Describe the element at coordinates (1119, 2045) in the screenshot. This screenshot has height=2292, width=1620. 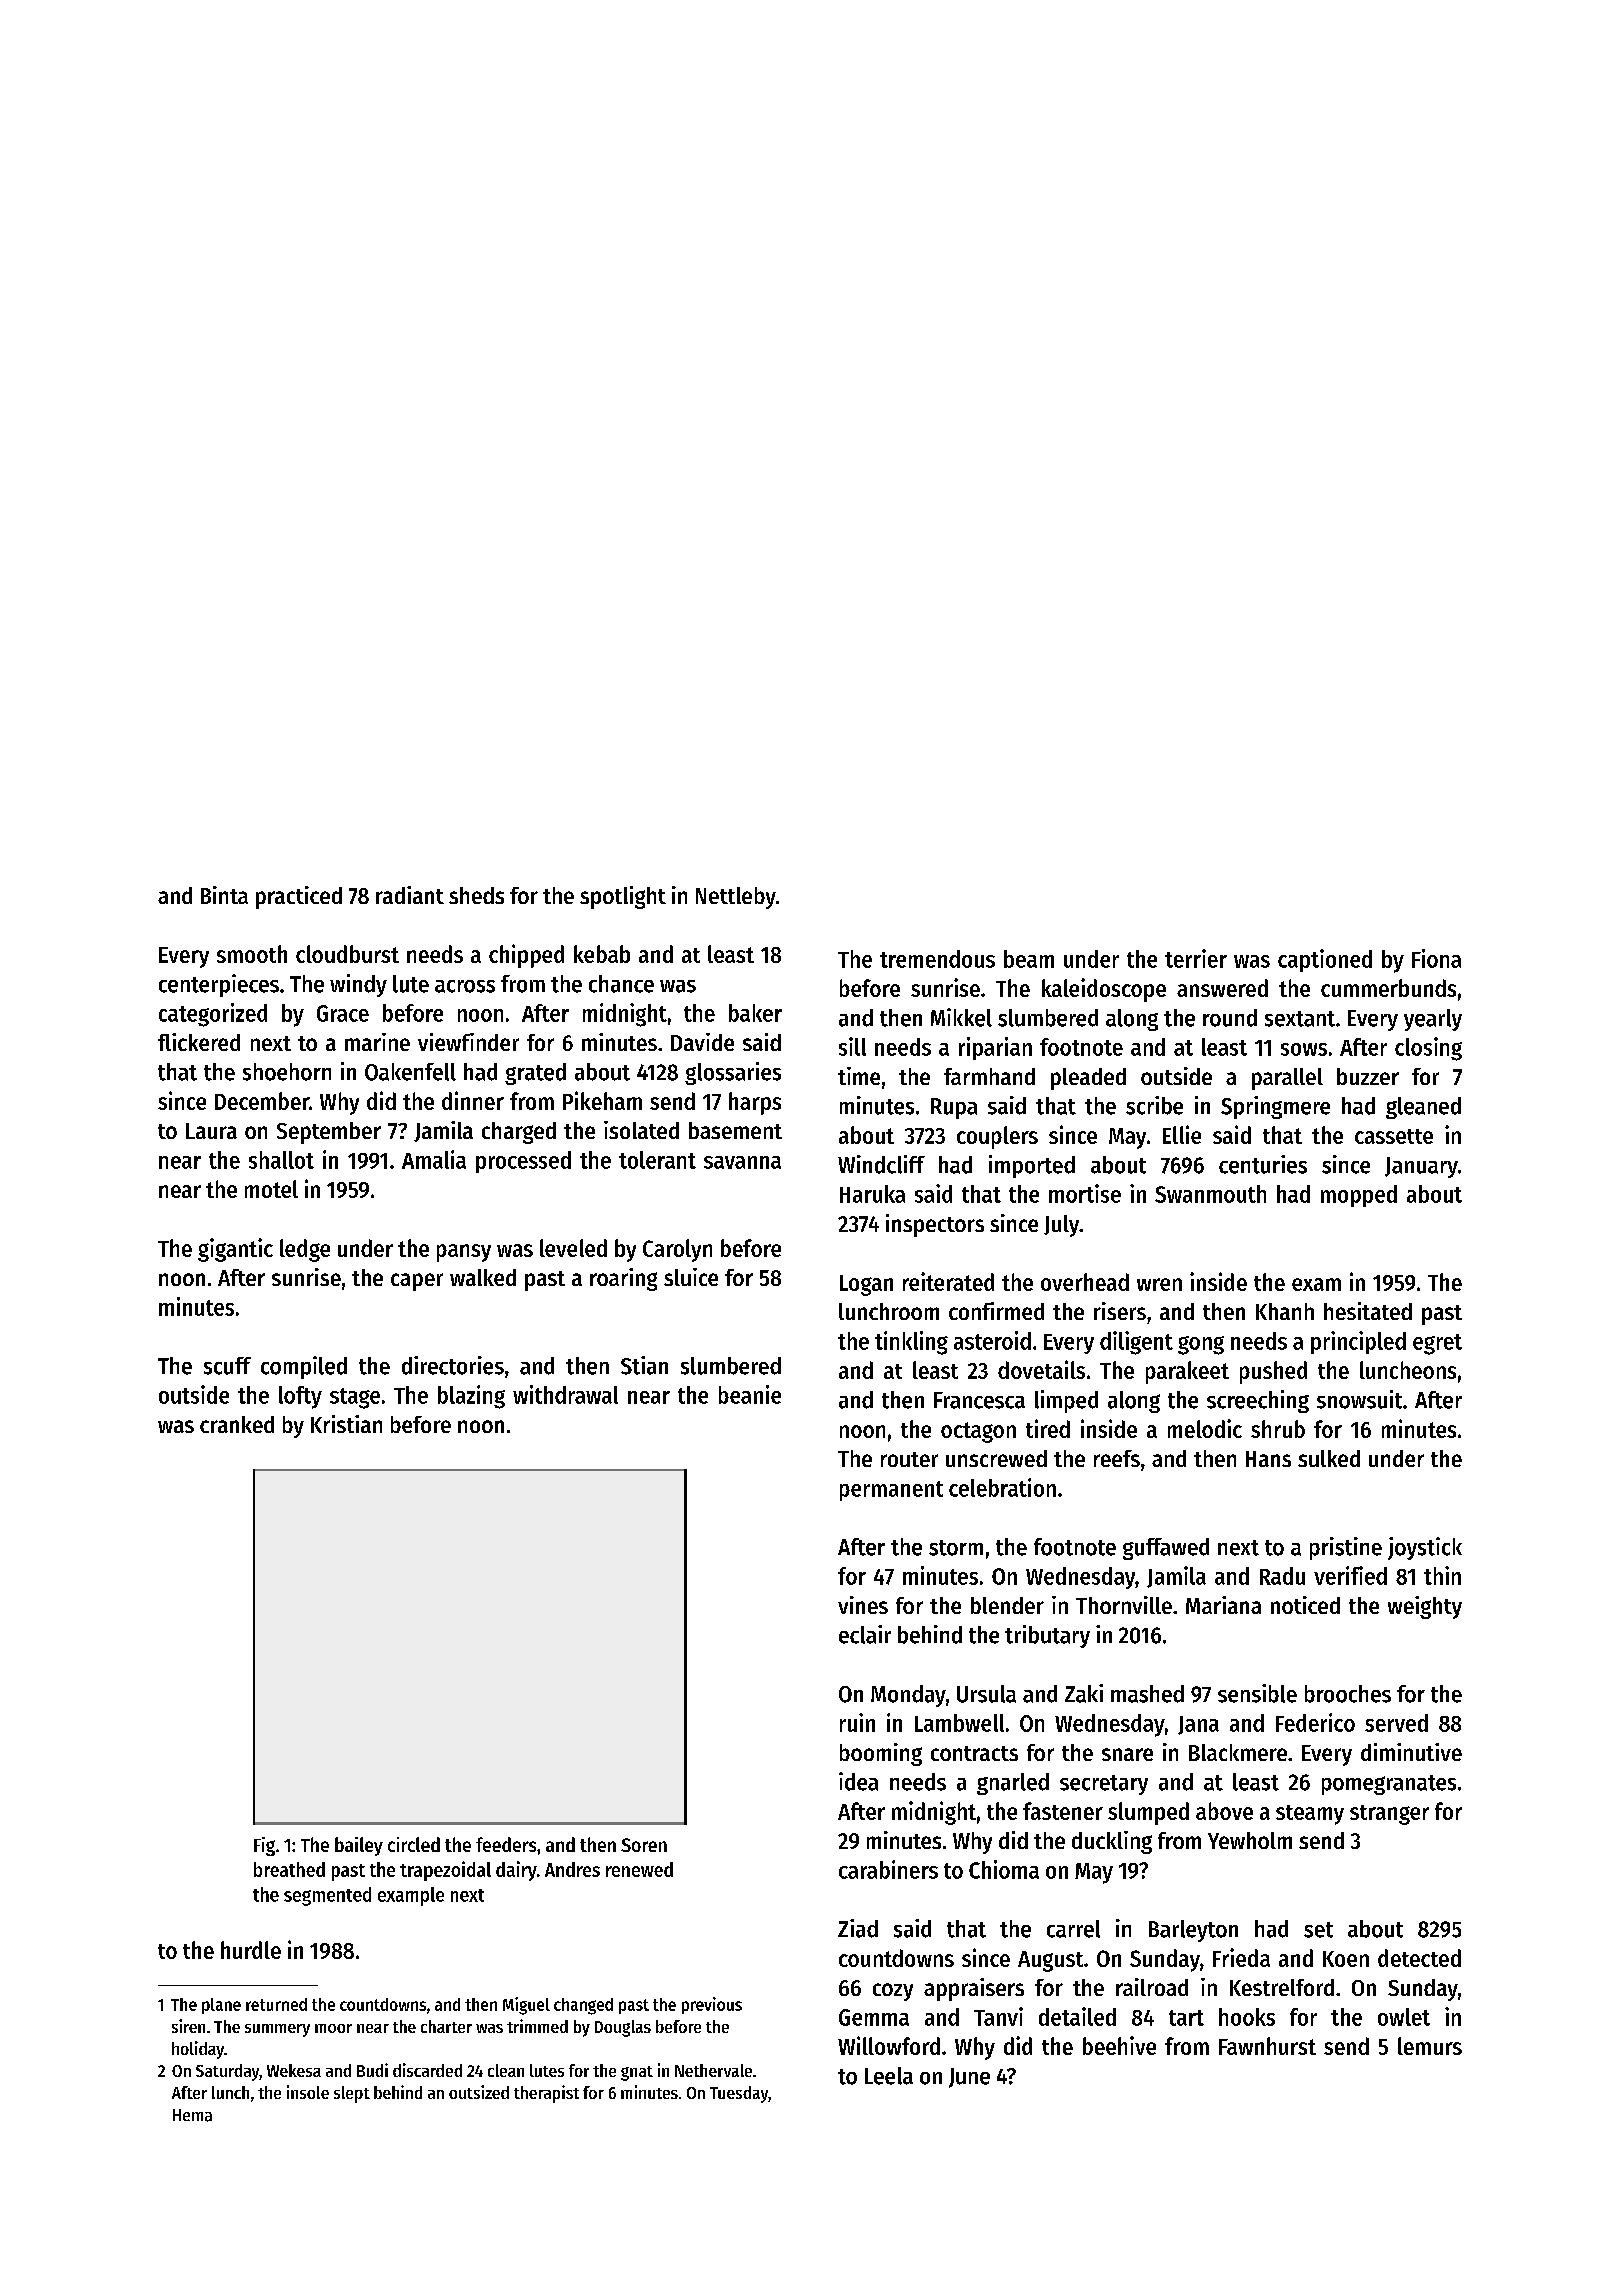
I see `beehive` at that location.
